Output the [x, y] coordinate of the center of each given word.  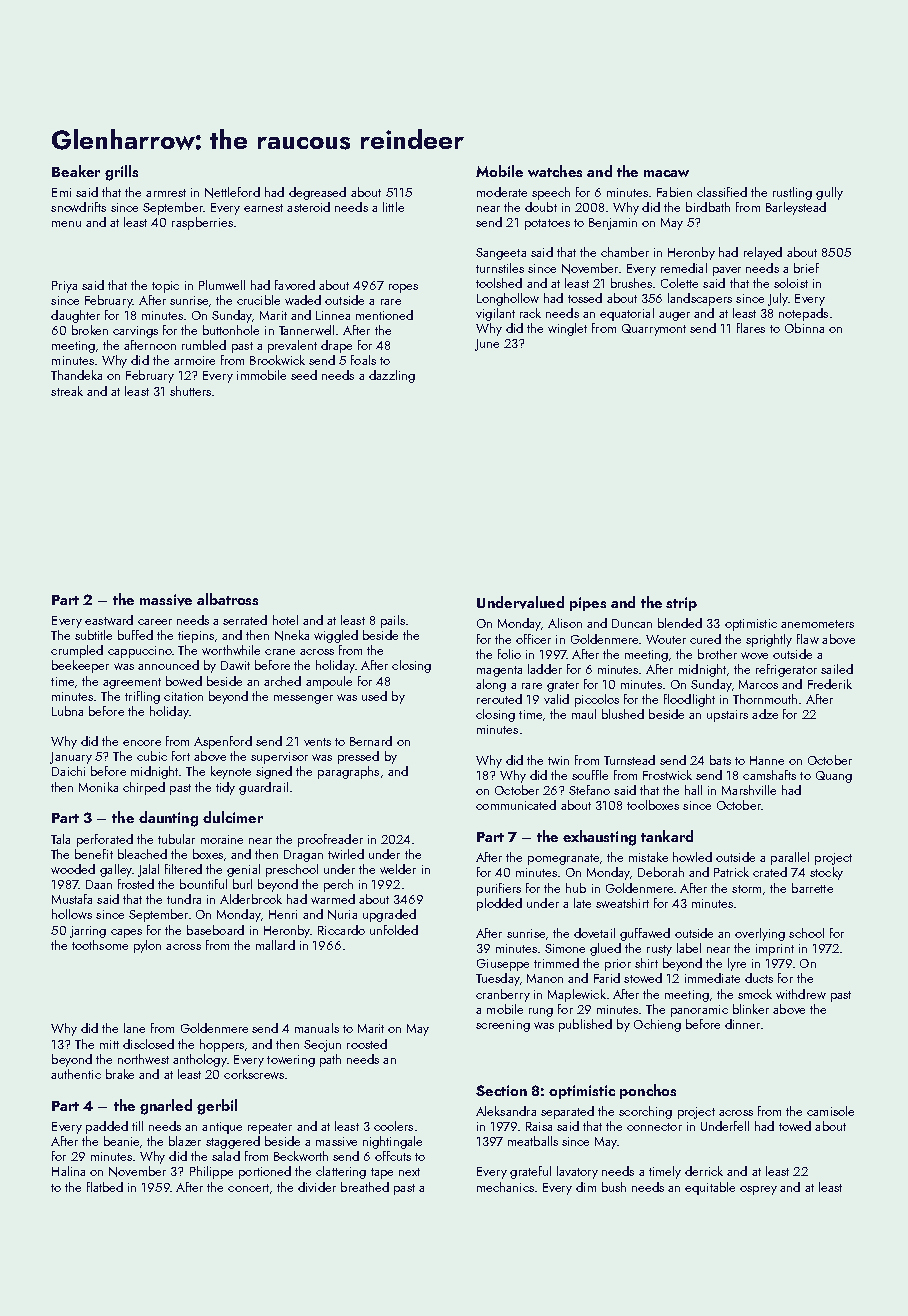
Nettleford [232, 192]
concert [248, 1188]
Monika [98, 787]
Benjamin [613, 224]
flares [751, 328]
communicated [516, 805]
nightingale [392, 1142]
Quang [834, 777]
